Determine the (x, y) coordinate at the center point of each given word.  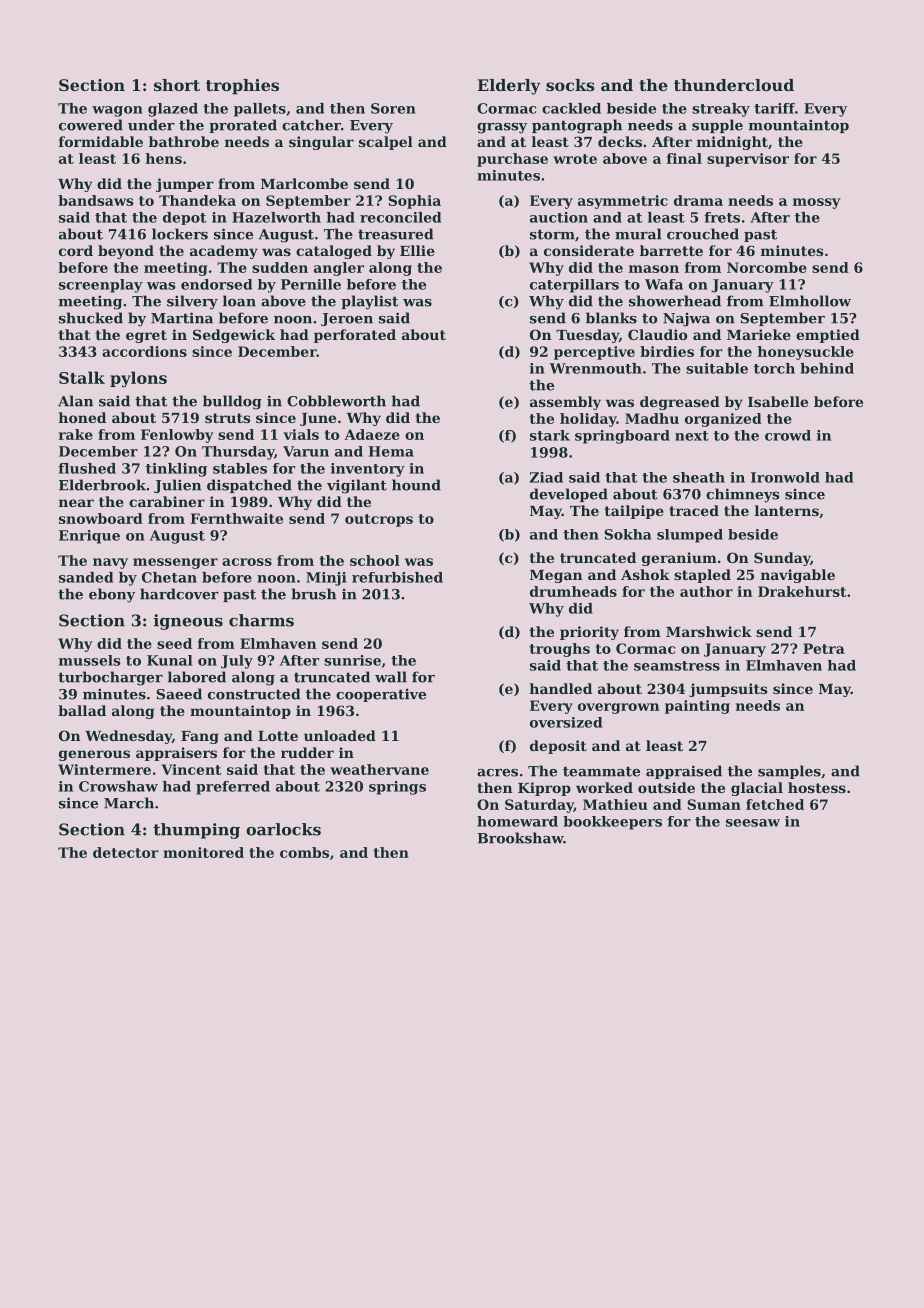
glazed (173, 110)
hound (416, 485)
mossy (816, 203)
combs (304, 852)
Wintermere (104, 769)
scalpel (386, 143)
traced (694, 510)
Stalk (82, 377)
